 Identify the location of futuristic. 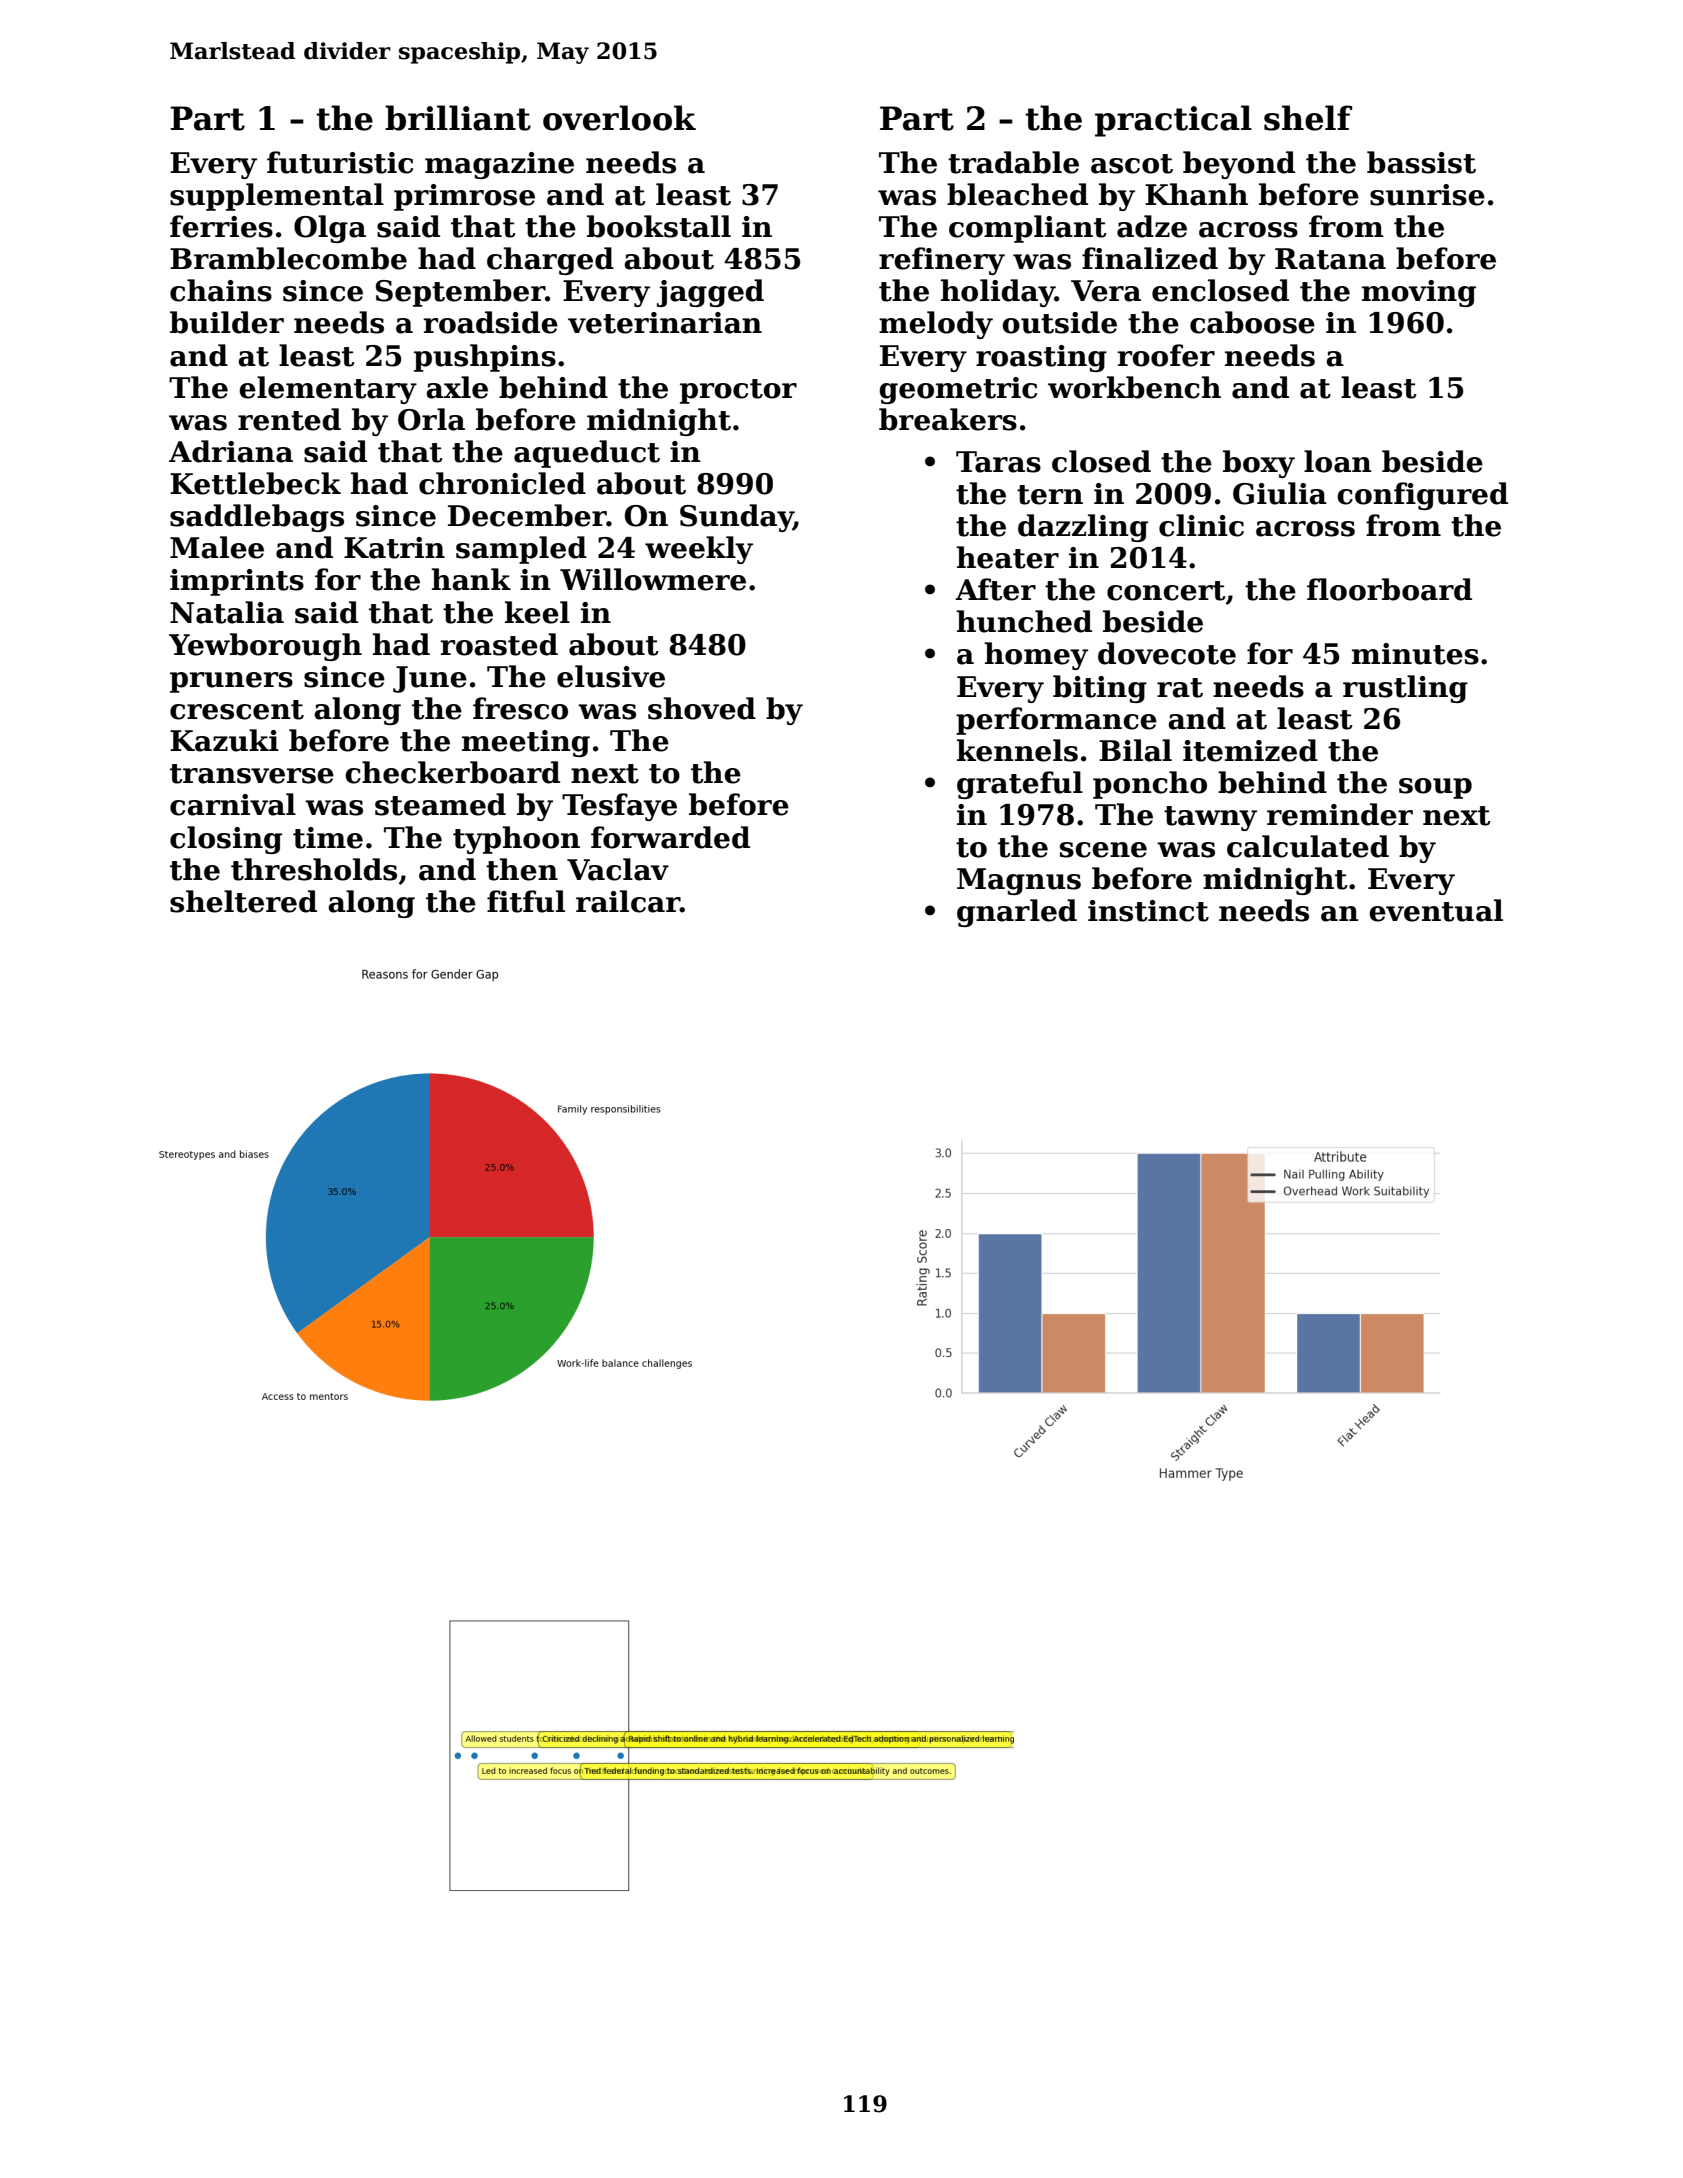
(340, 162).
